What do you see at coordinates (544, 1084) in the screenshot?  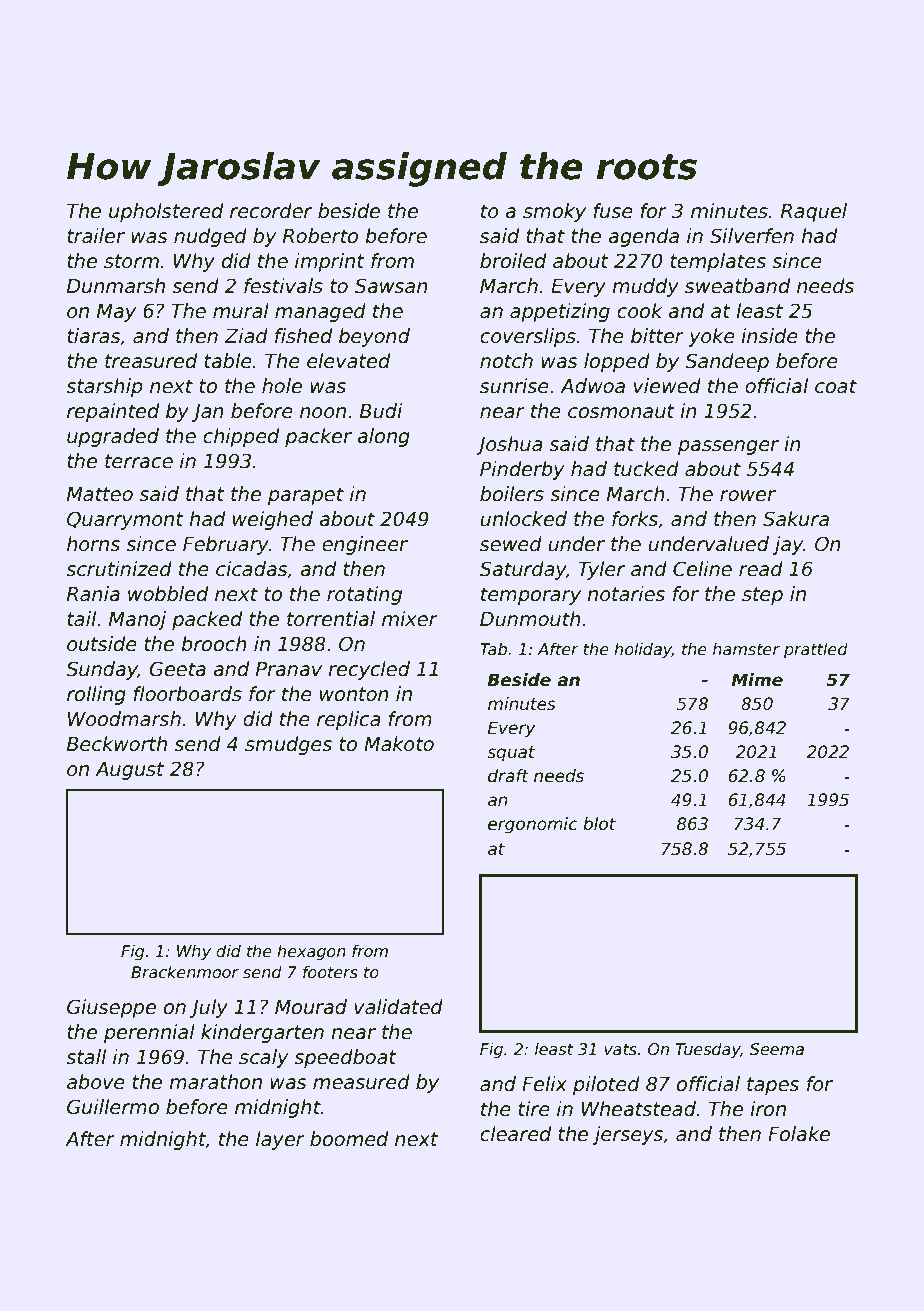 I see `Felix` at bounding box center [544, 1084].
